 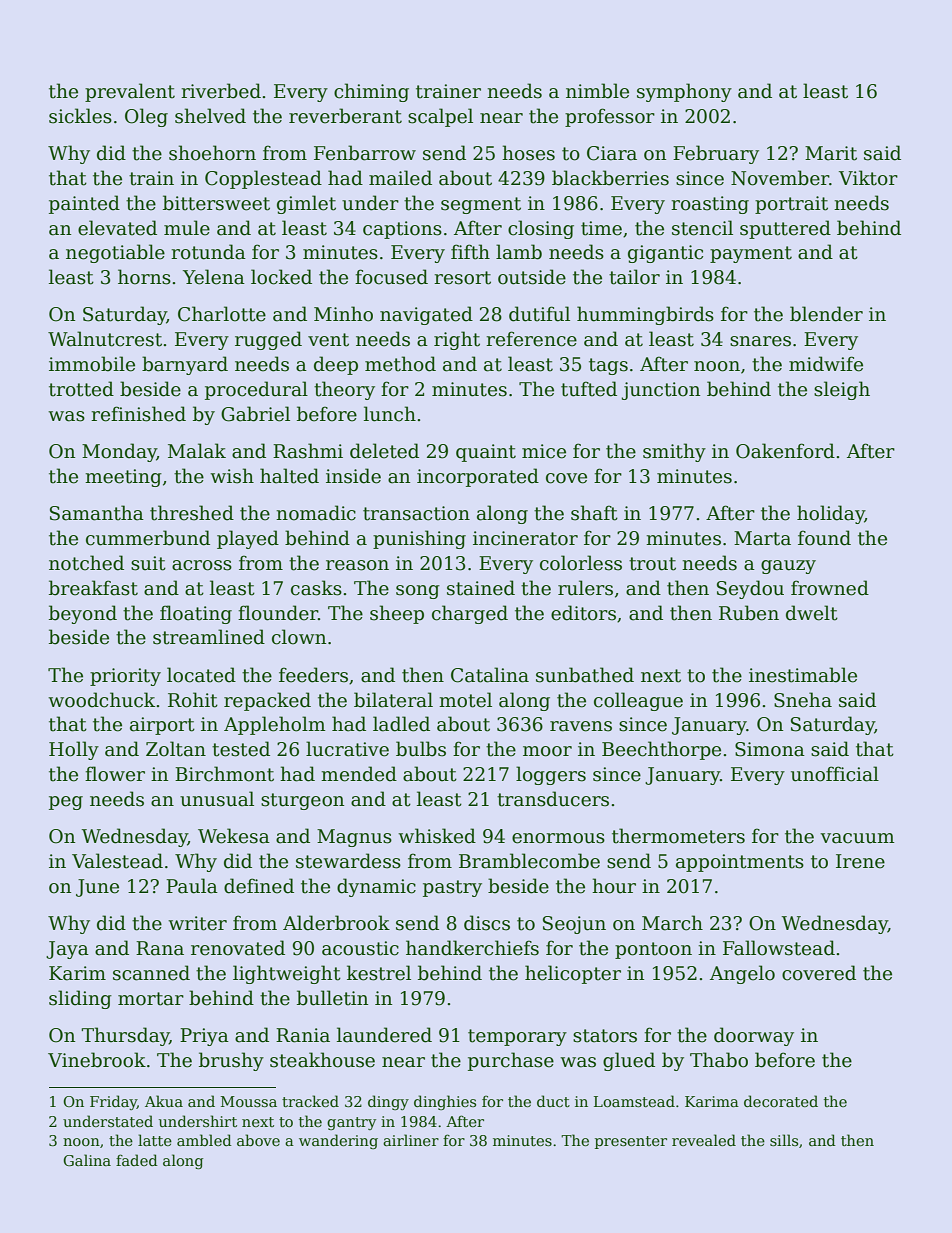 What do you see at coordinates (749, 613) in the screenshot?
I see `Ruben` at bounding box center [749, 613].
